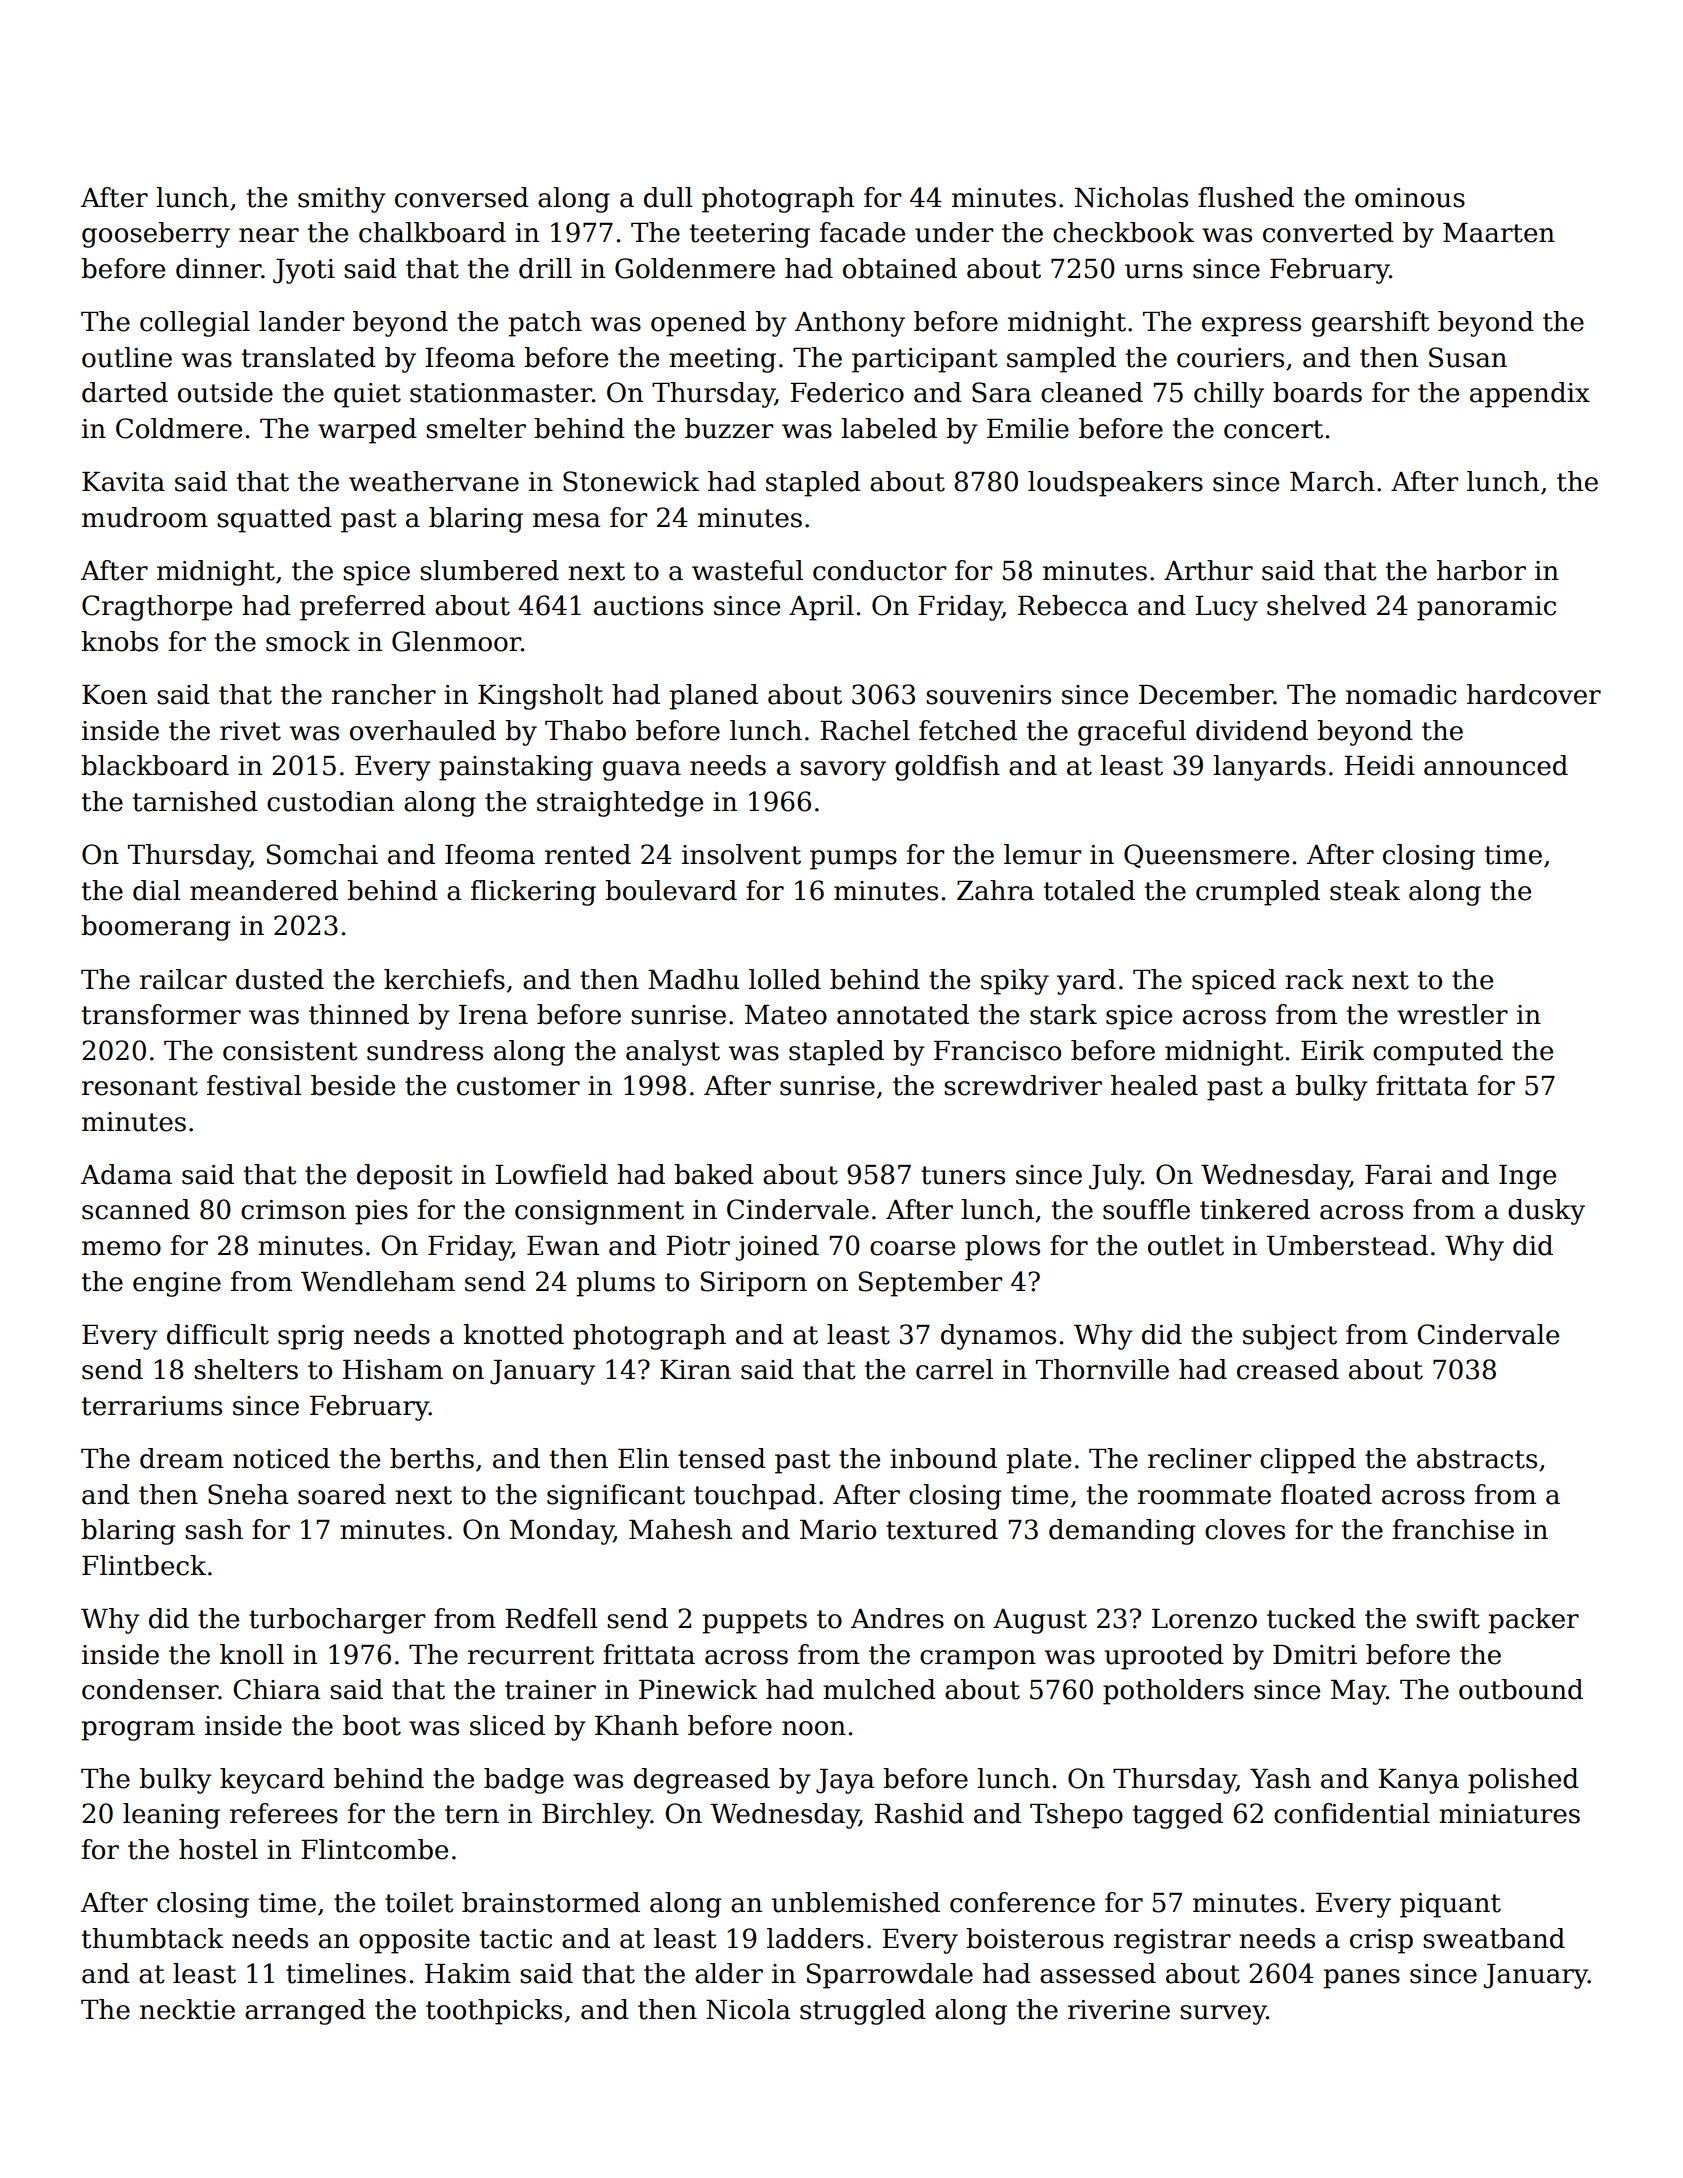  What do you see at coordinates (1530, 395) in the screenshot?
I see `appendix` at bounding box center [1530, 395].
